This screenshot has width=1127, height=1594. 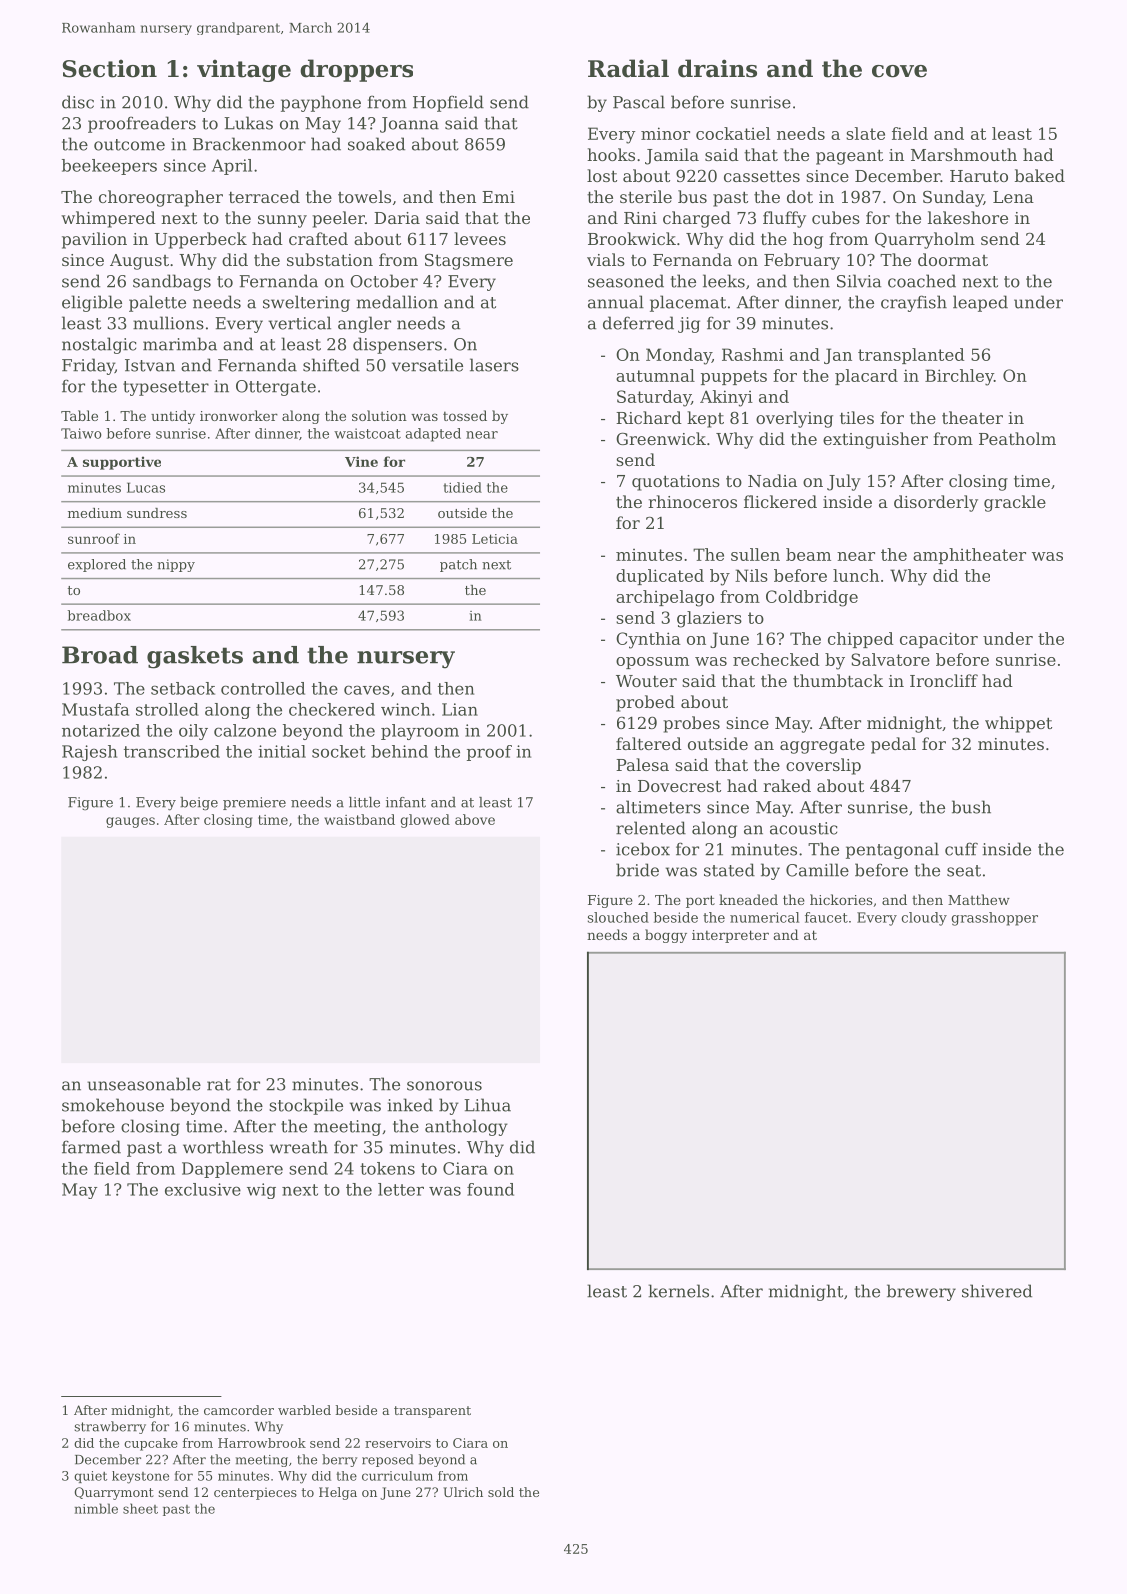 What do you see at coordinates (890, 659) in the screenshot?
I see `Salvatore` at bounding box center [890, 659].
